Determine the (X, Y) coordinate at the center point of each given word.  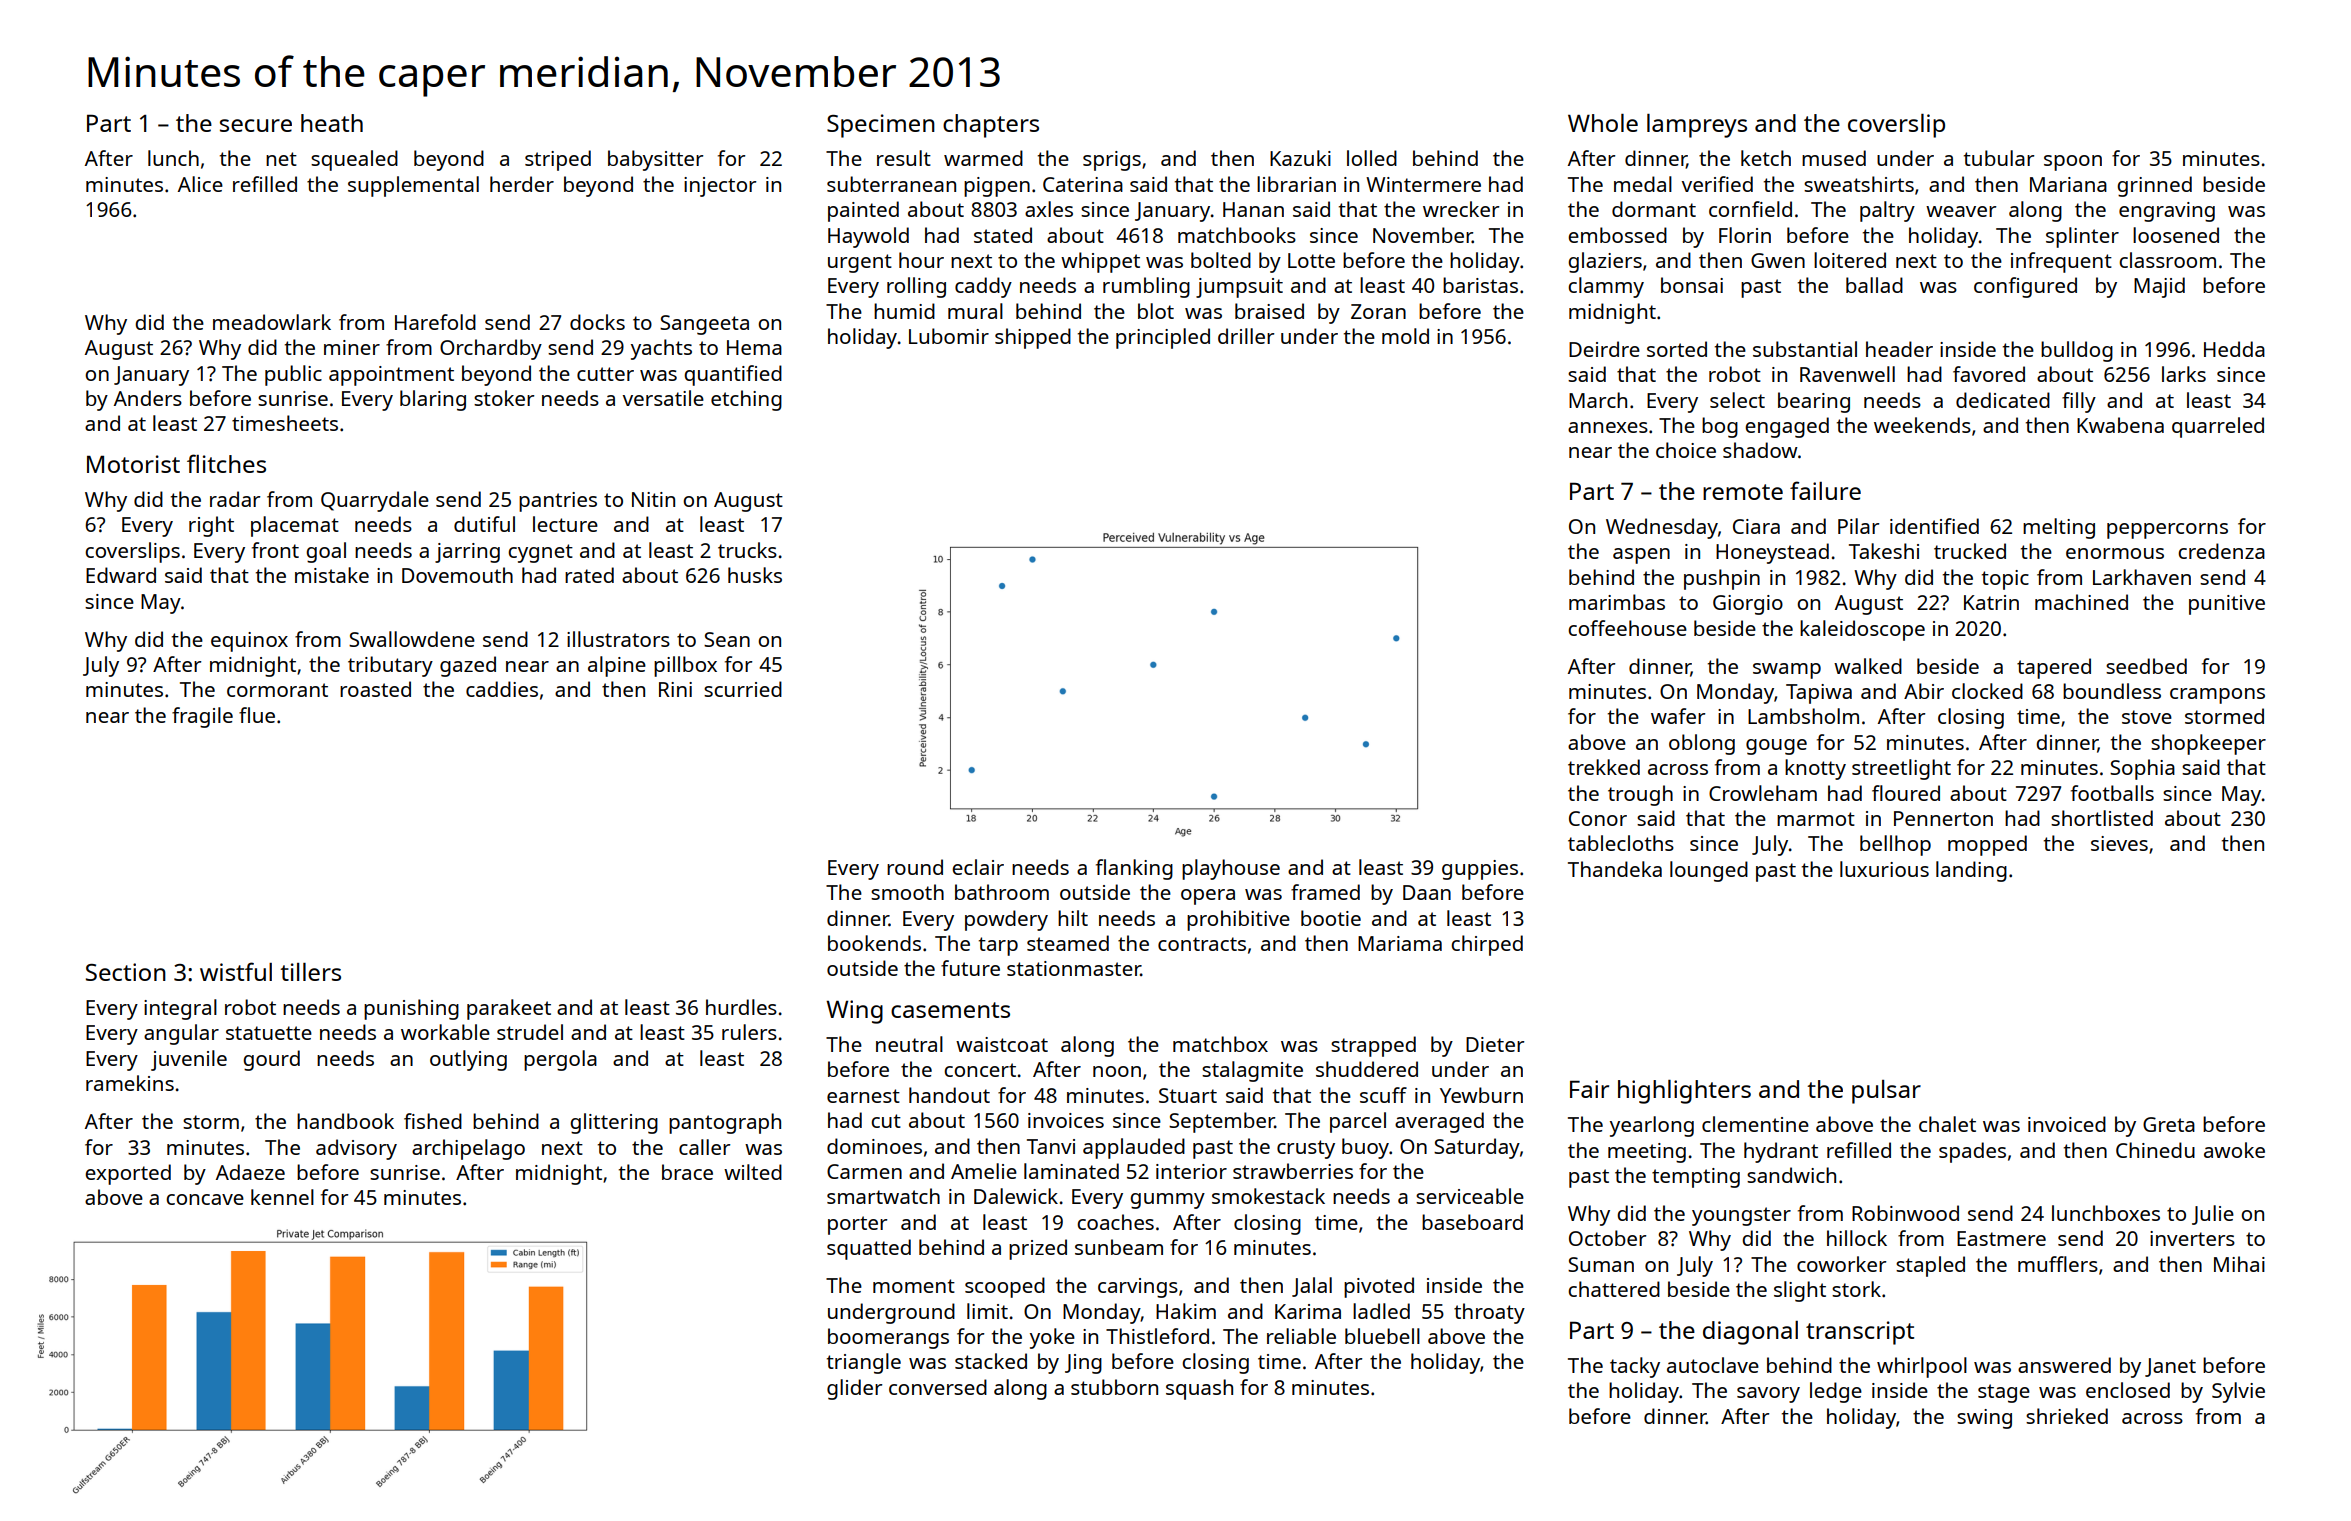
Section (126, 972)
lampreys (1697, 126)
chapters (991, 126)
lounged (1709, 871)
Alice (200, 184)
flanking (1134, 869)
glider (854, 1389)
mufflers (2058, 1264)
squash (1199, 1389)
